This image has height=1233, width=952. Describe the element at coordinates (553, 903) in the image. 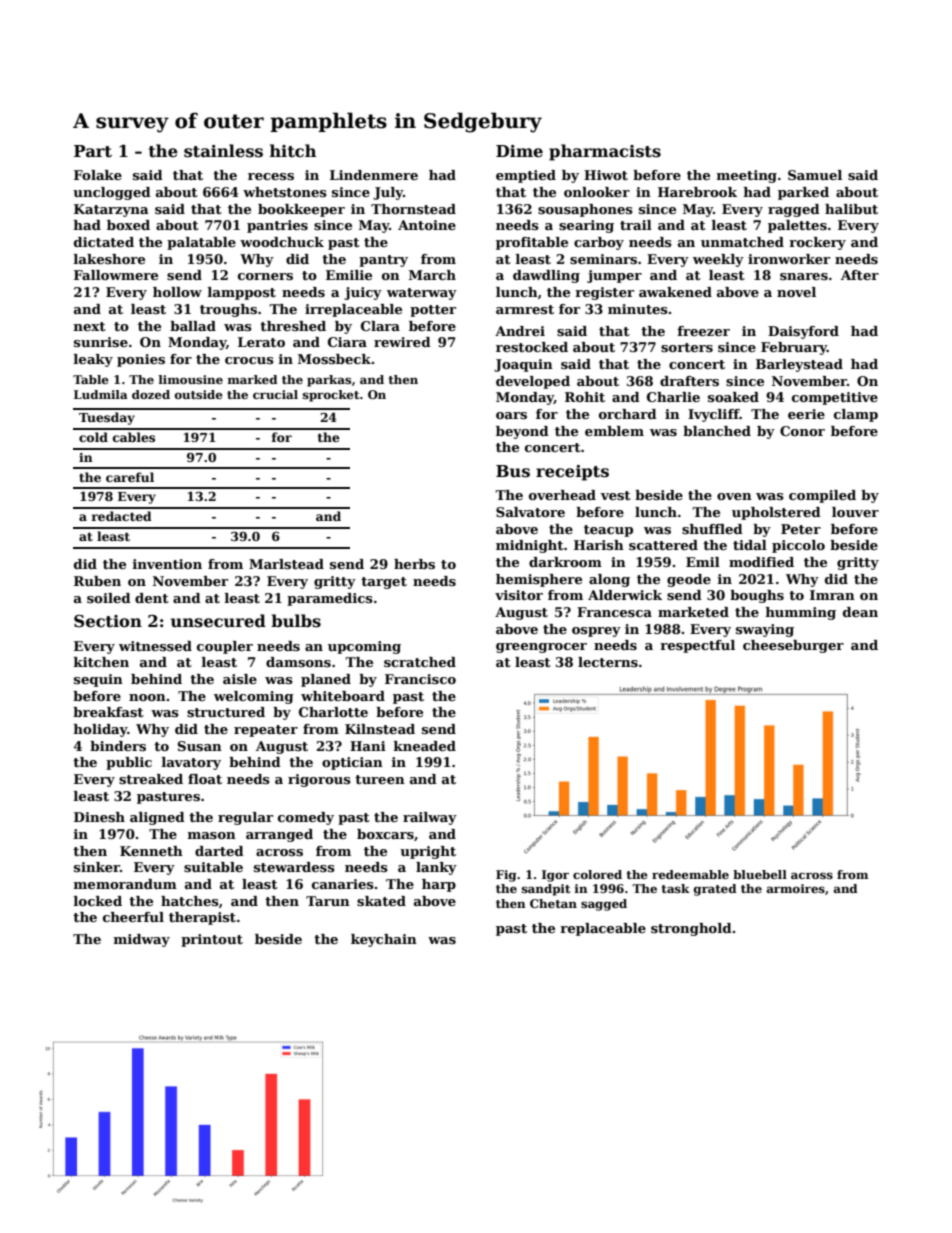

I see `Chetan` at that location.
